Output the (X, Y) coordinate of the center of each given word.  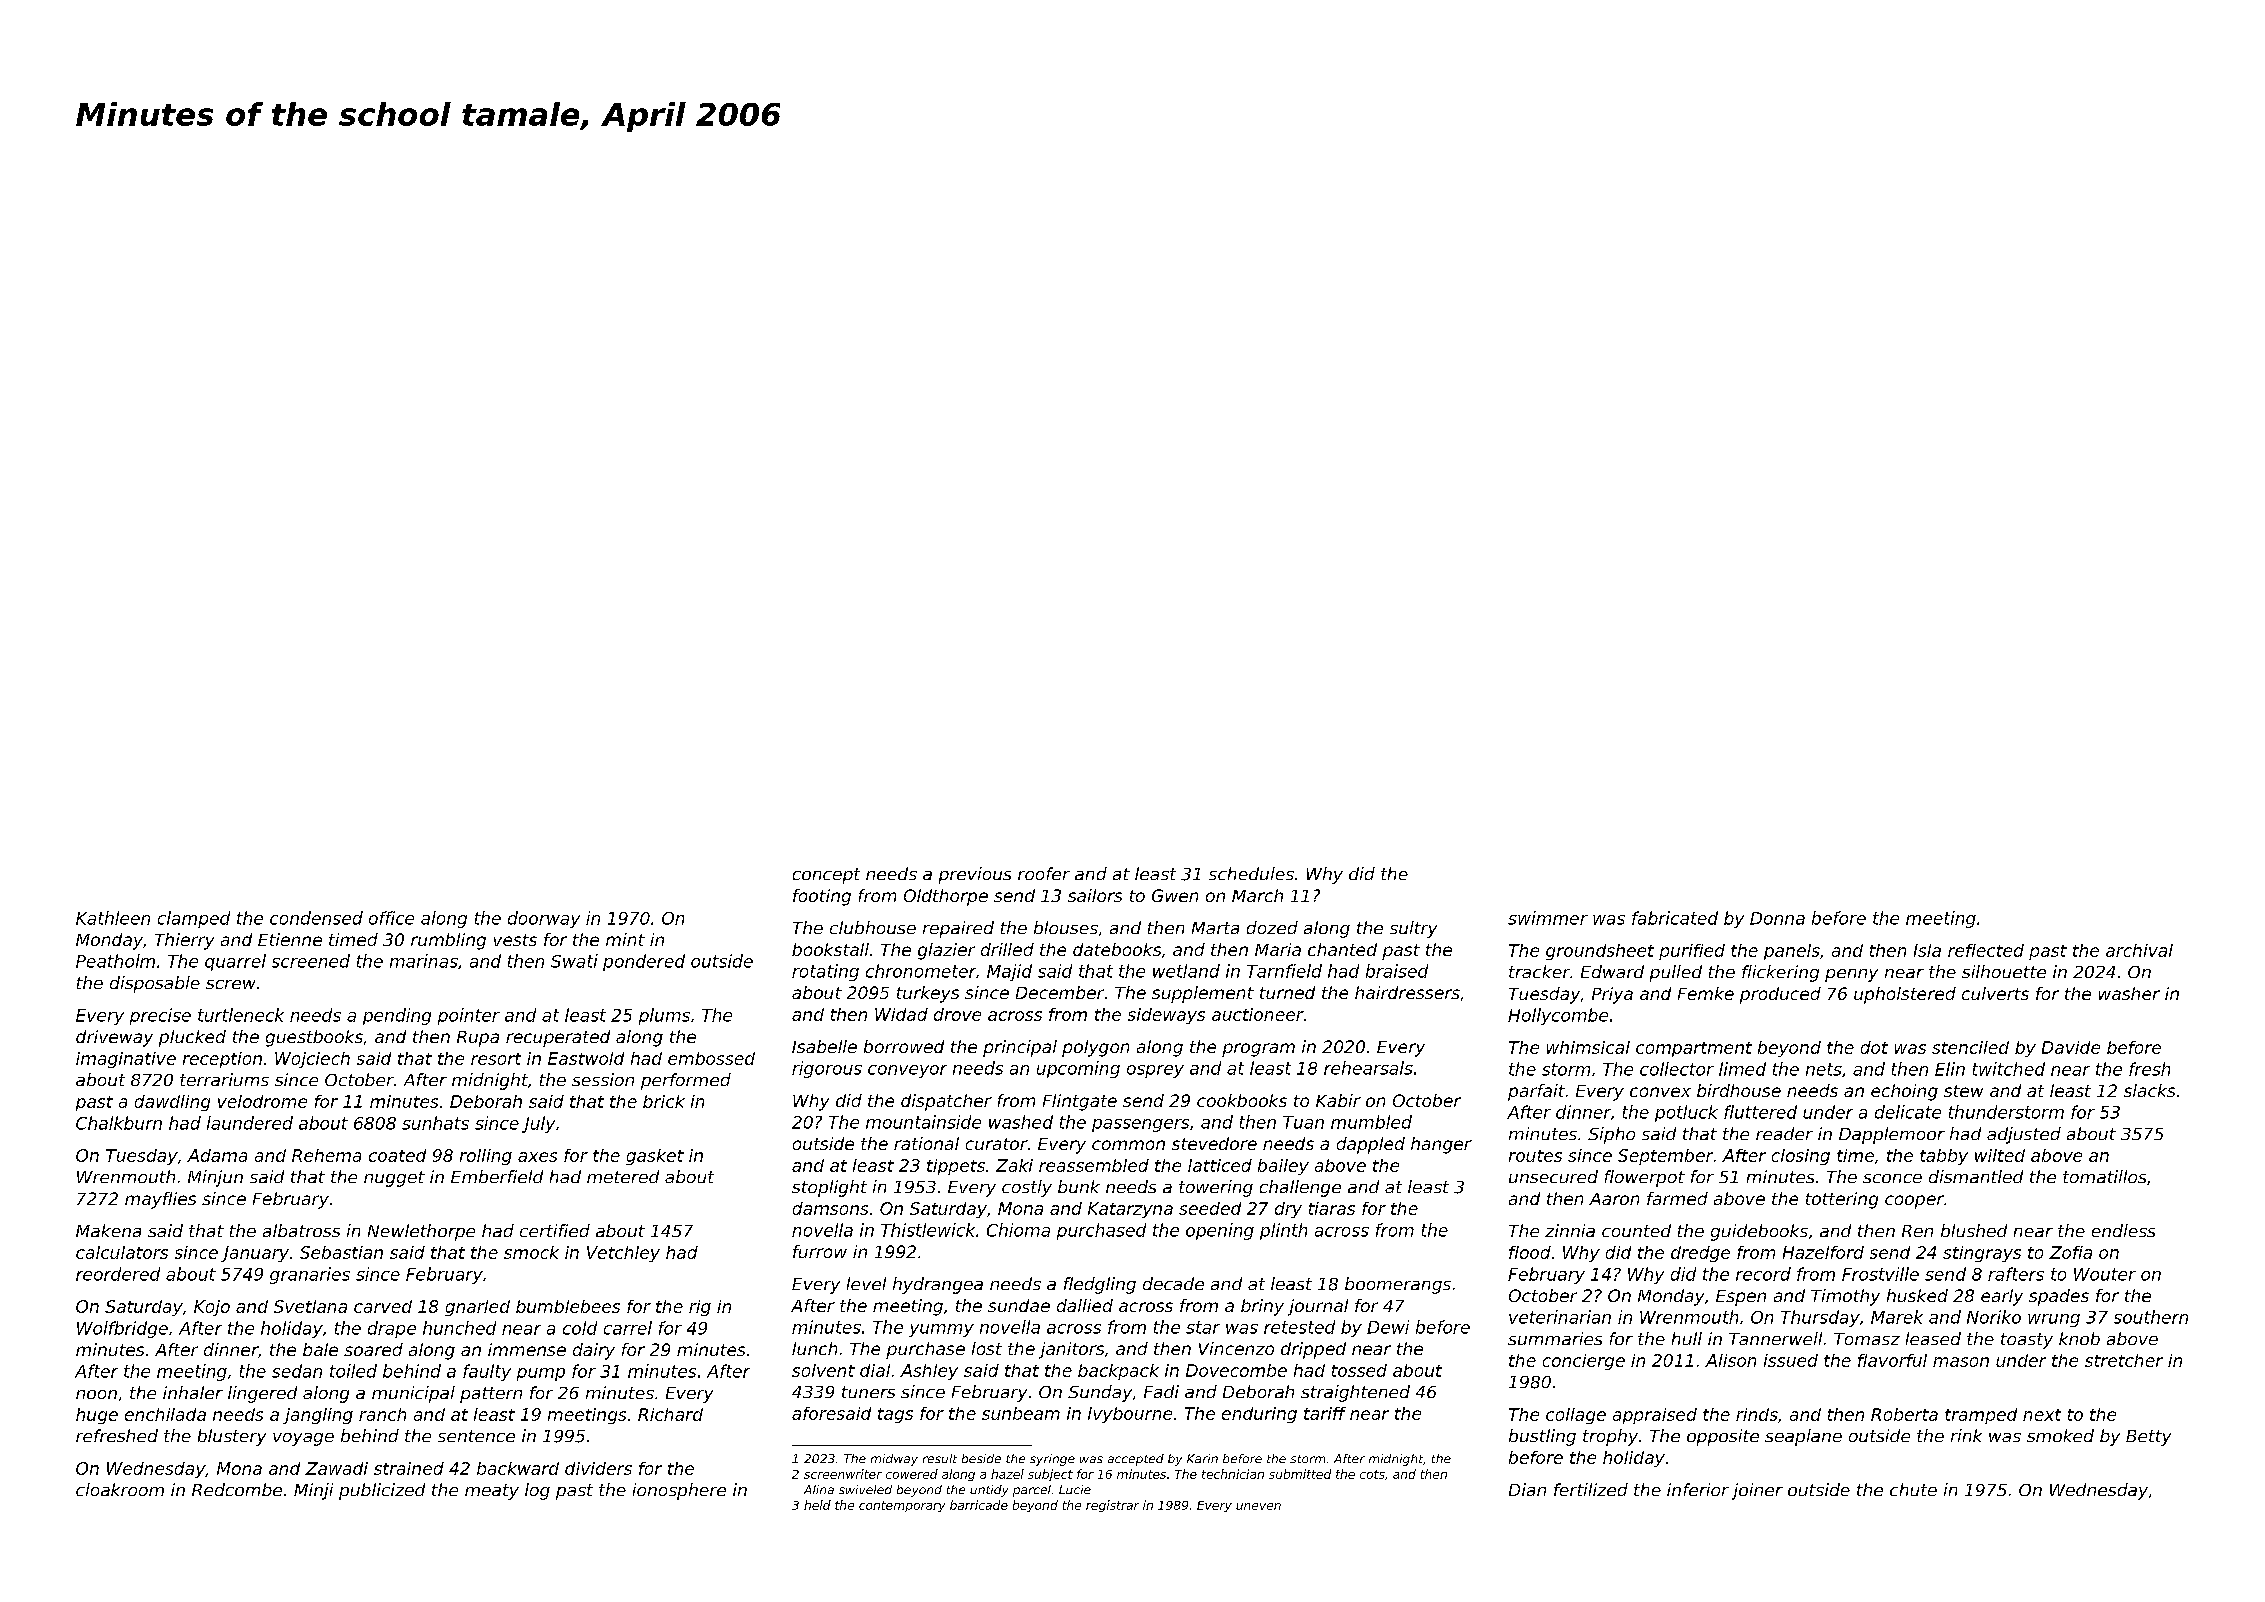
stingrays (1982, 1254)
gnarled (477, 1308)
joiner (1757, 1491)
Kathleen (113, 918)
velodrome (262, 1101)
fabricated (1675, 918)
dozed (1272, 927)
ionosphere (679, 1491)
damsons (830, 1208)
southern (2151, 1317)
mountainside (923, 1122)
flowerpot (1645, 1178)
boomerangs (1398, 1285)
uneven (1258, 1506)
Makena (108, 1230)
